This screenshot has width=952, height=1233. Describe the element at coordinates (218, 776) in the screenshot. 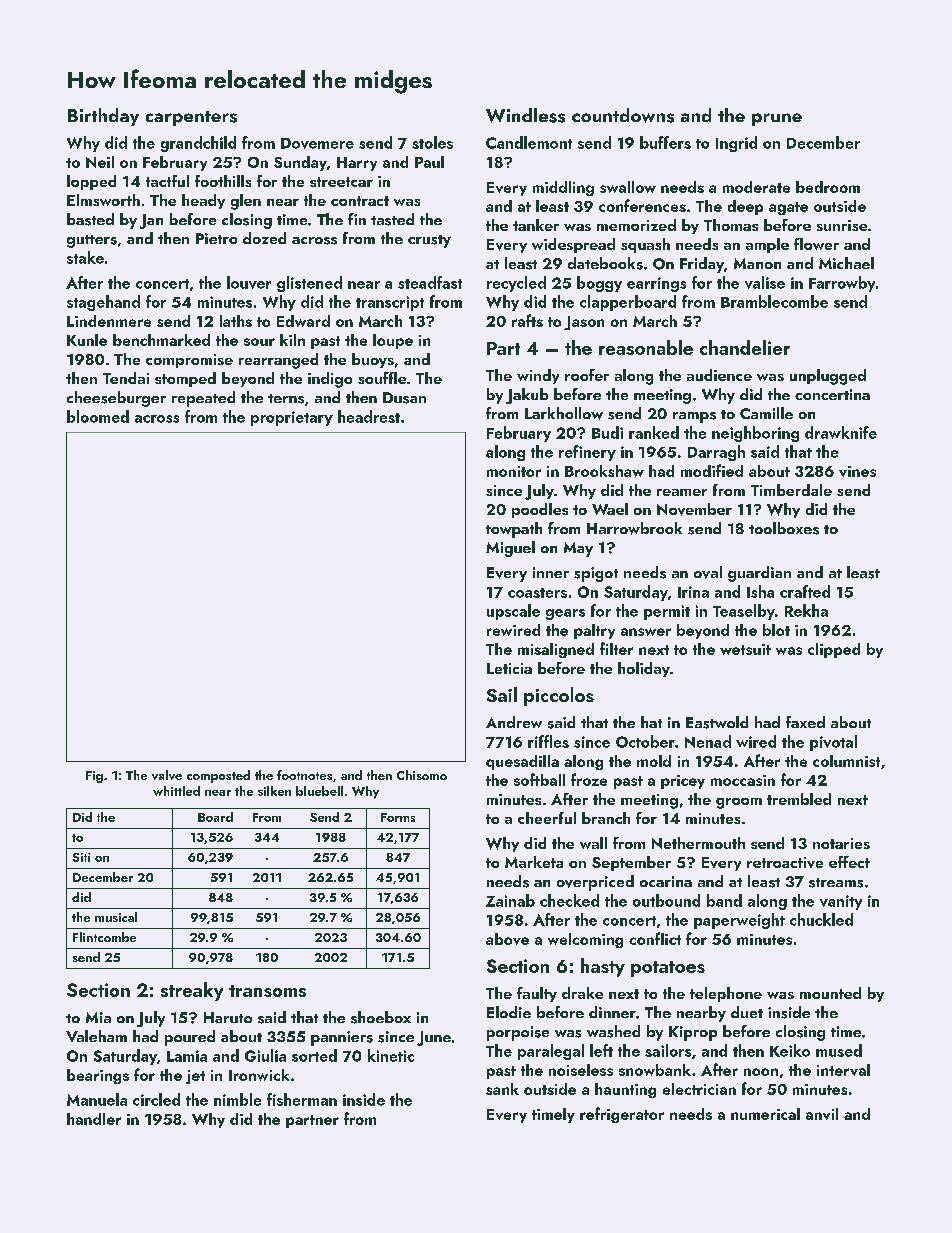

I see `composted` at that location.
